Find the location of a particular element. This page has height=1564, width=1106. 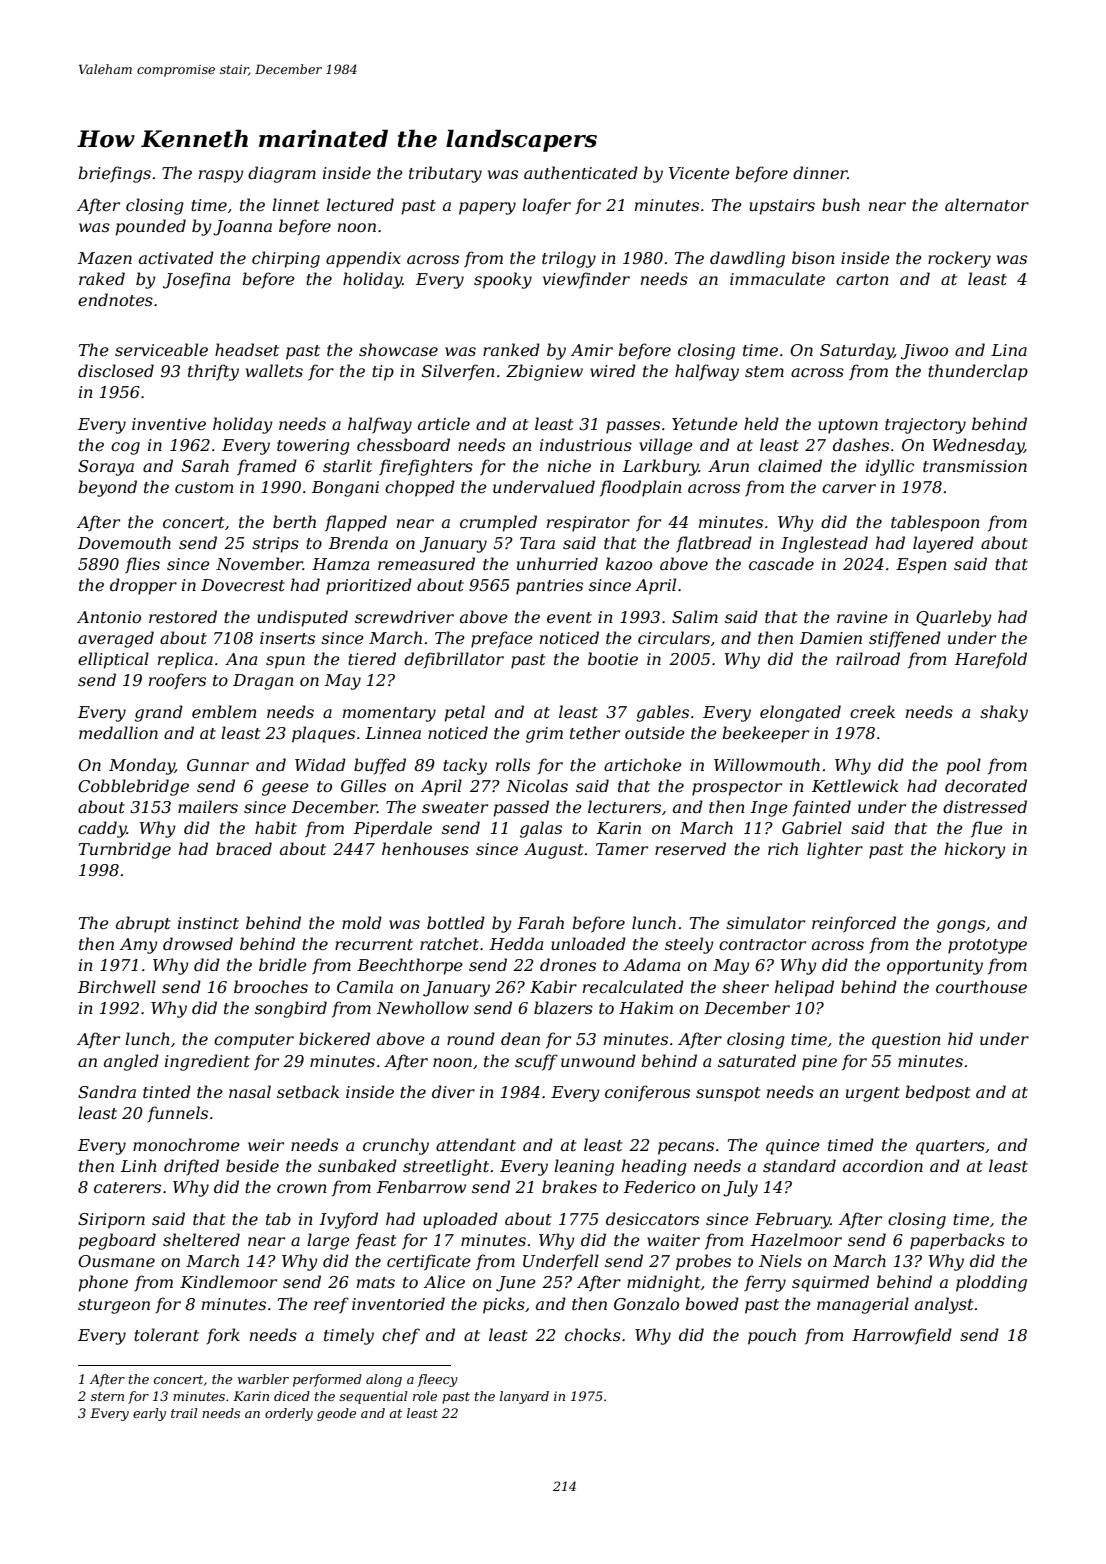

galas is located at coordinates (541, 829).
